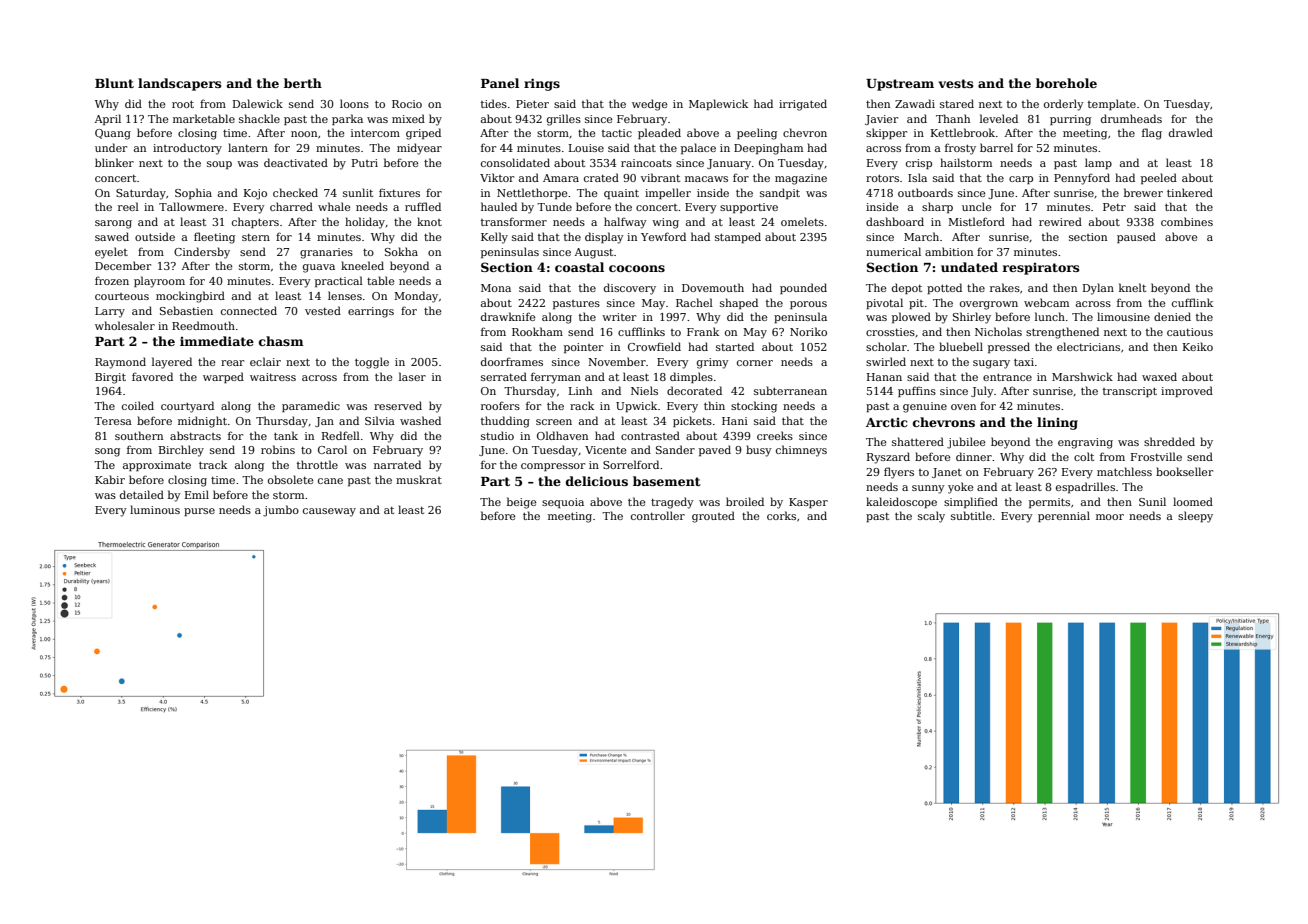  What do you see at coordinates (713, 287) in the screenshot?
I see `Dovemouth` at bounding box center [713, 287].
